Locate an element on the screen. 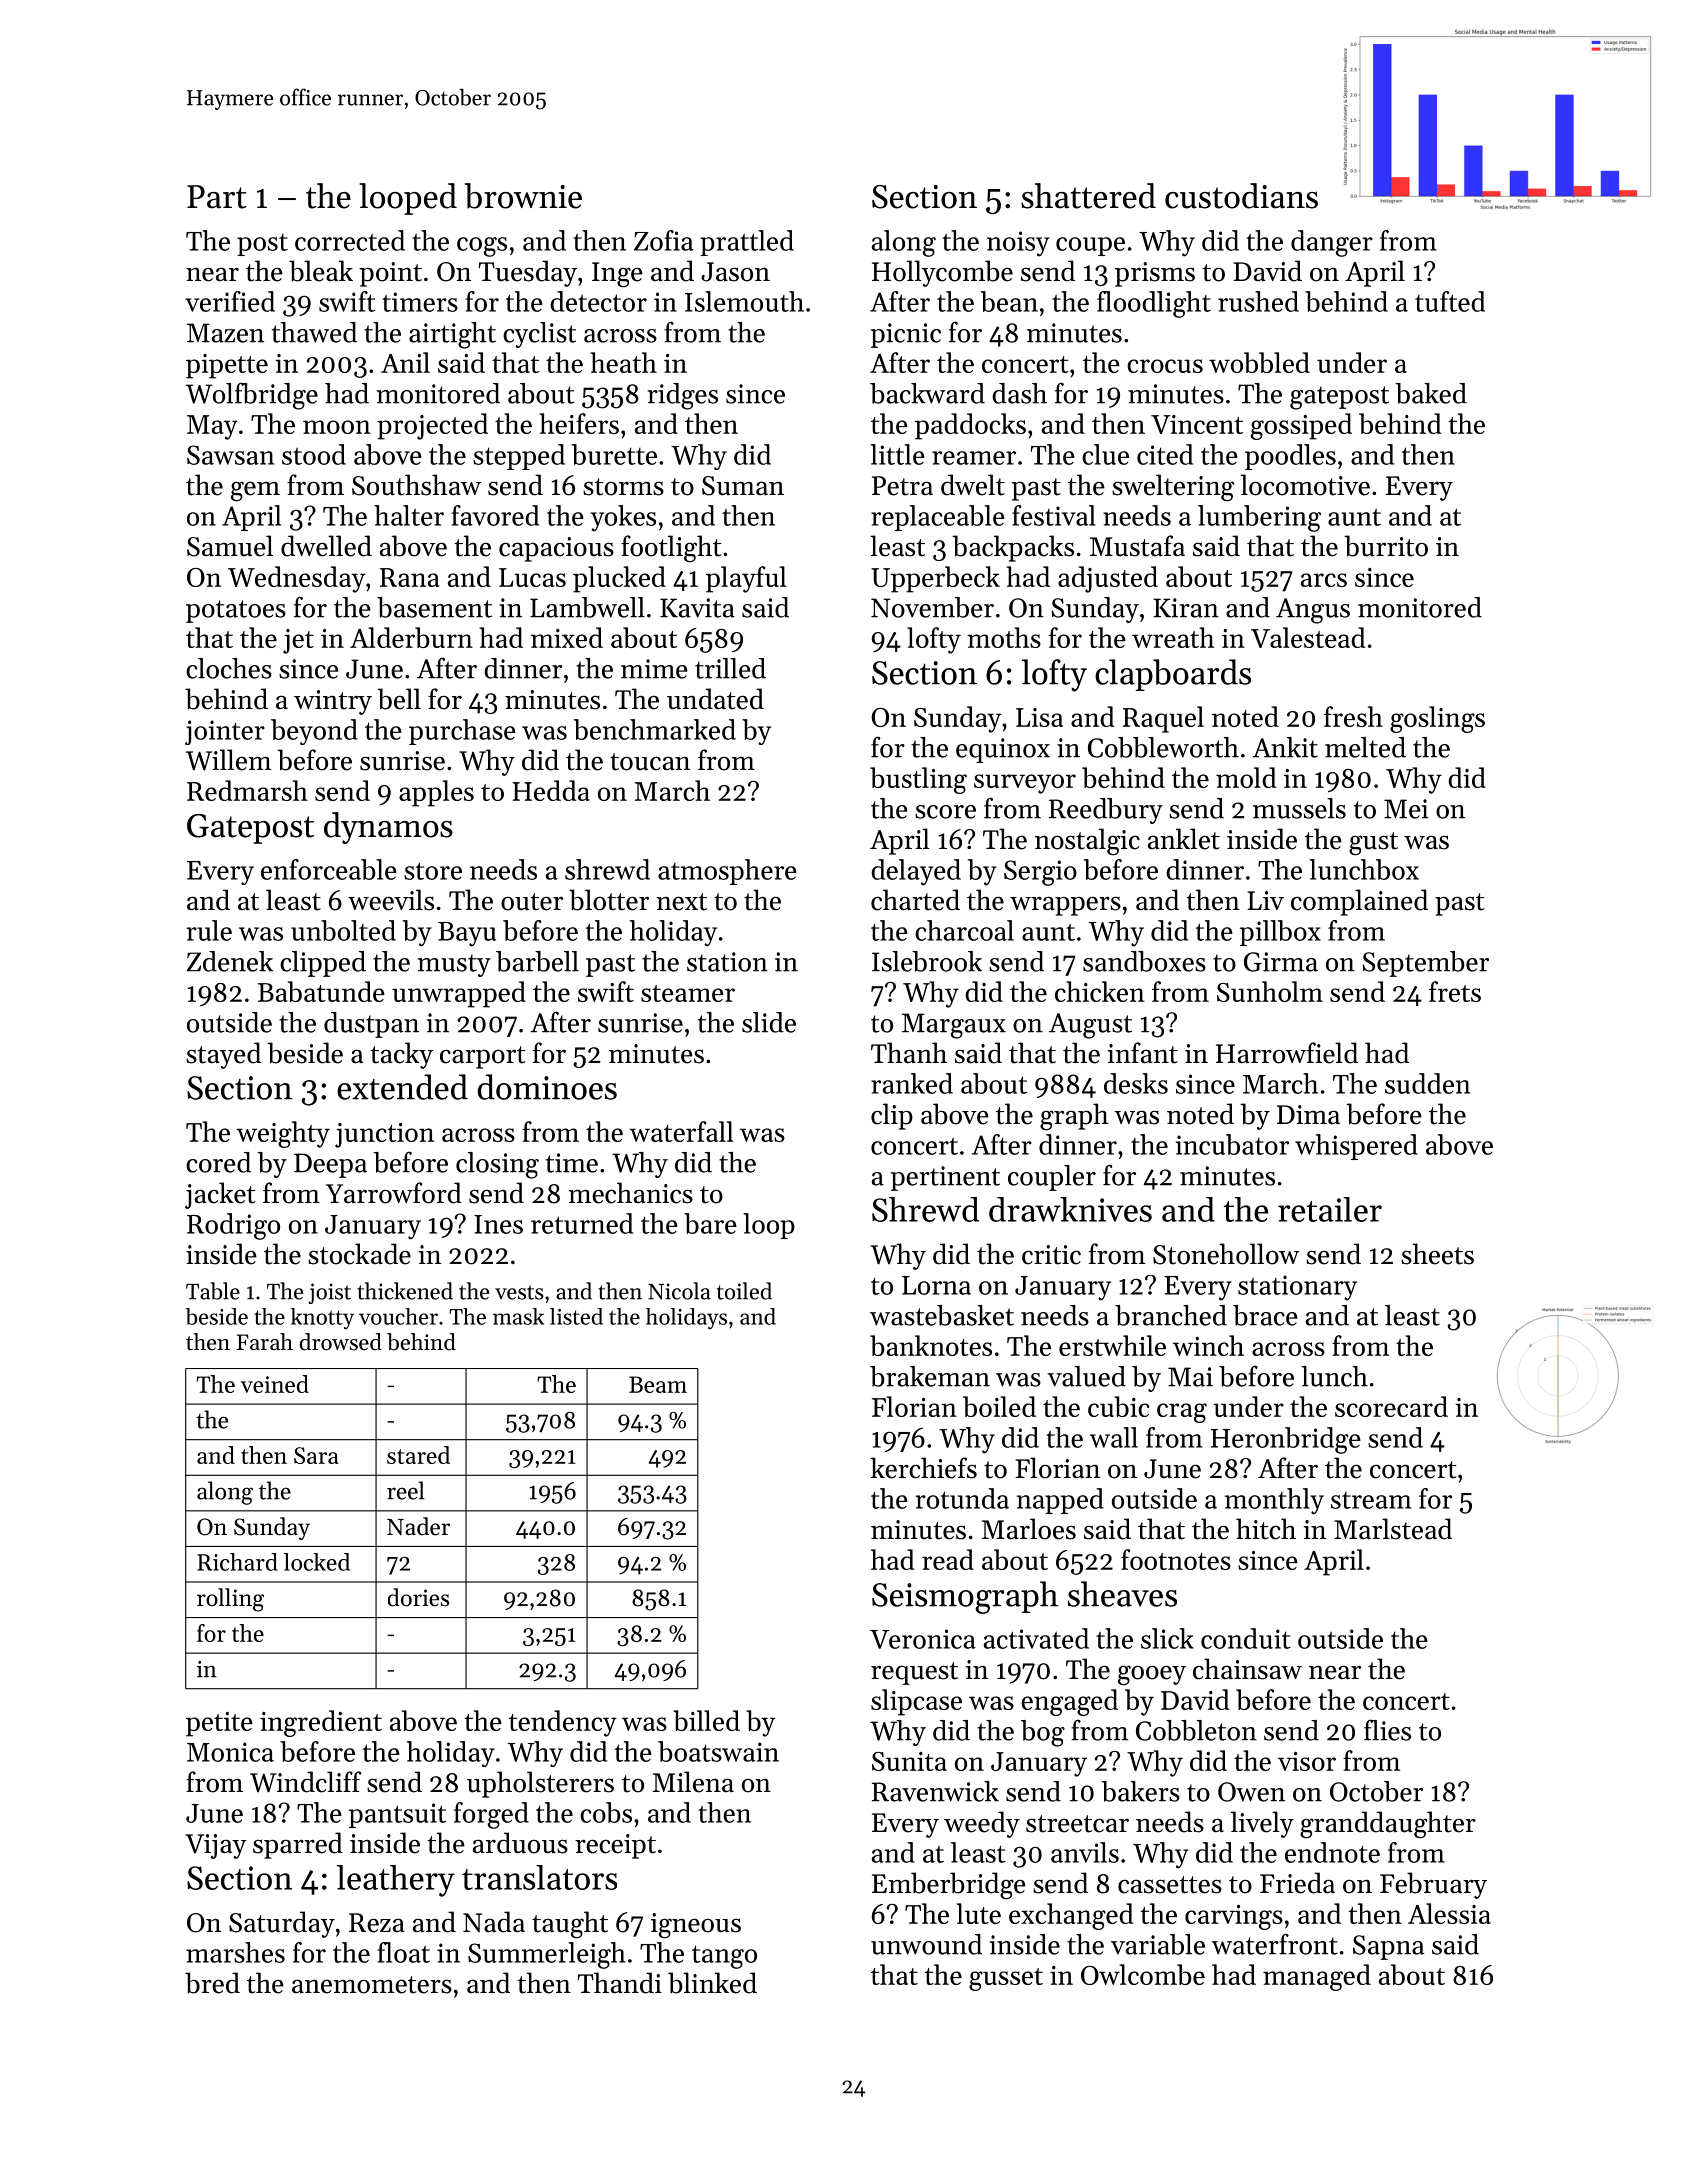 This screenshot has height=2178, width=1683. tufted is located at coordinates (1450, 301).
